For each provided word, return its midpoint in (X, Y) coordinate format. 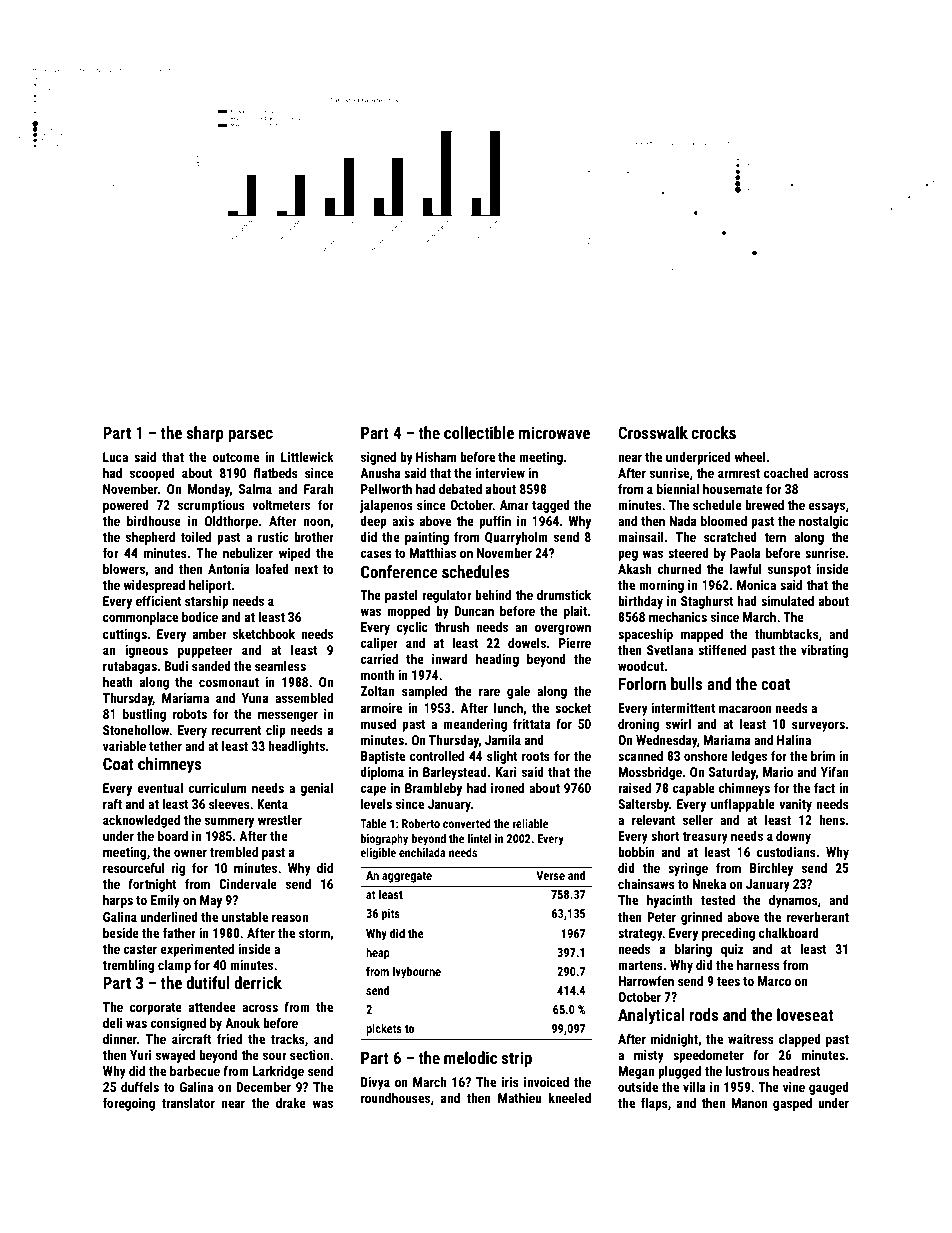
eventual (160, 788)
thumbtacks (787, 634)
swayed (175, 1056)
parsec (251, 436)
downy (793, 837)
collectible (479, 432)
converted (467, 823)
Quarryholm (516, 538)
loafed (272, 568)
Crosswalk (653, 432)
